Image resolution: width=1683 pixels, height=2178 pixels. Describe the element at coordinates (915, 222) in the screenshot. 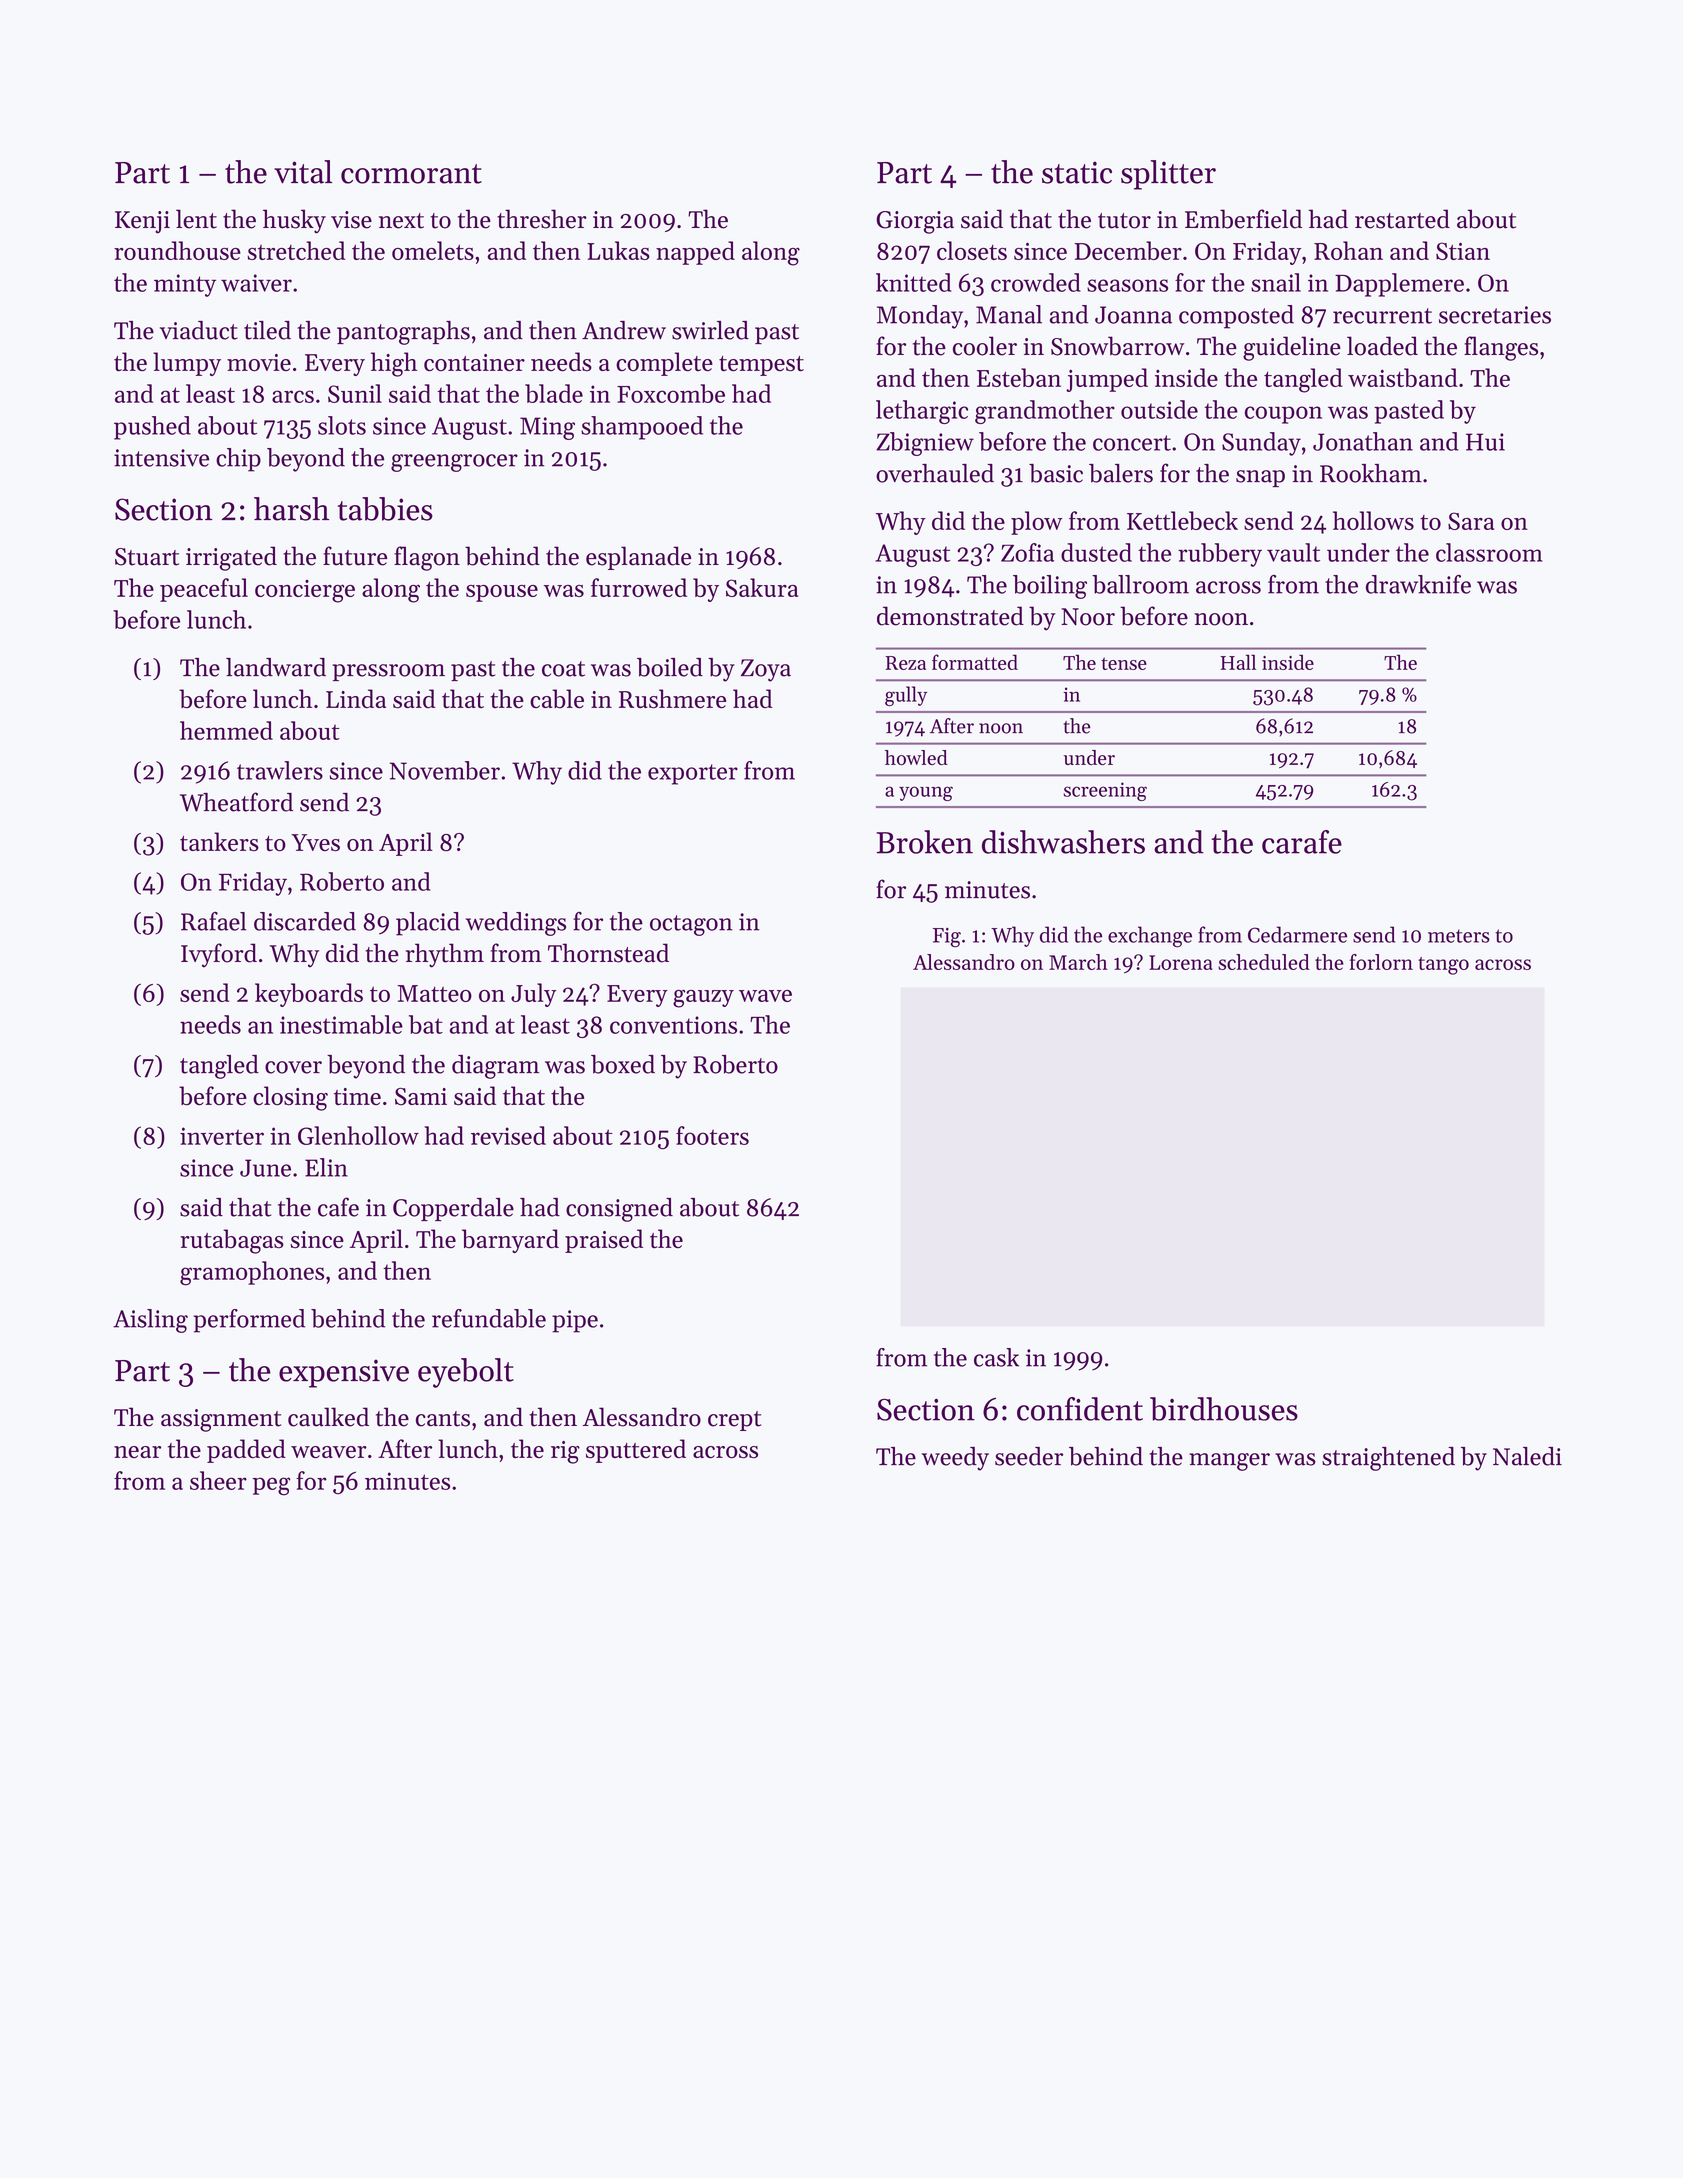

I see `Giorgia` at that location.
